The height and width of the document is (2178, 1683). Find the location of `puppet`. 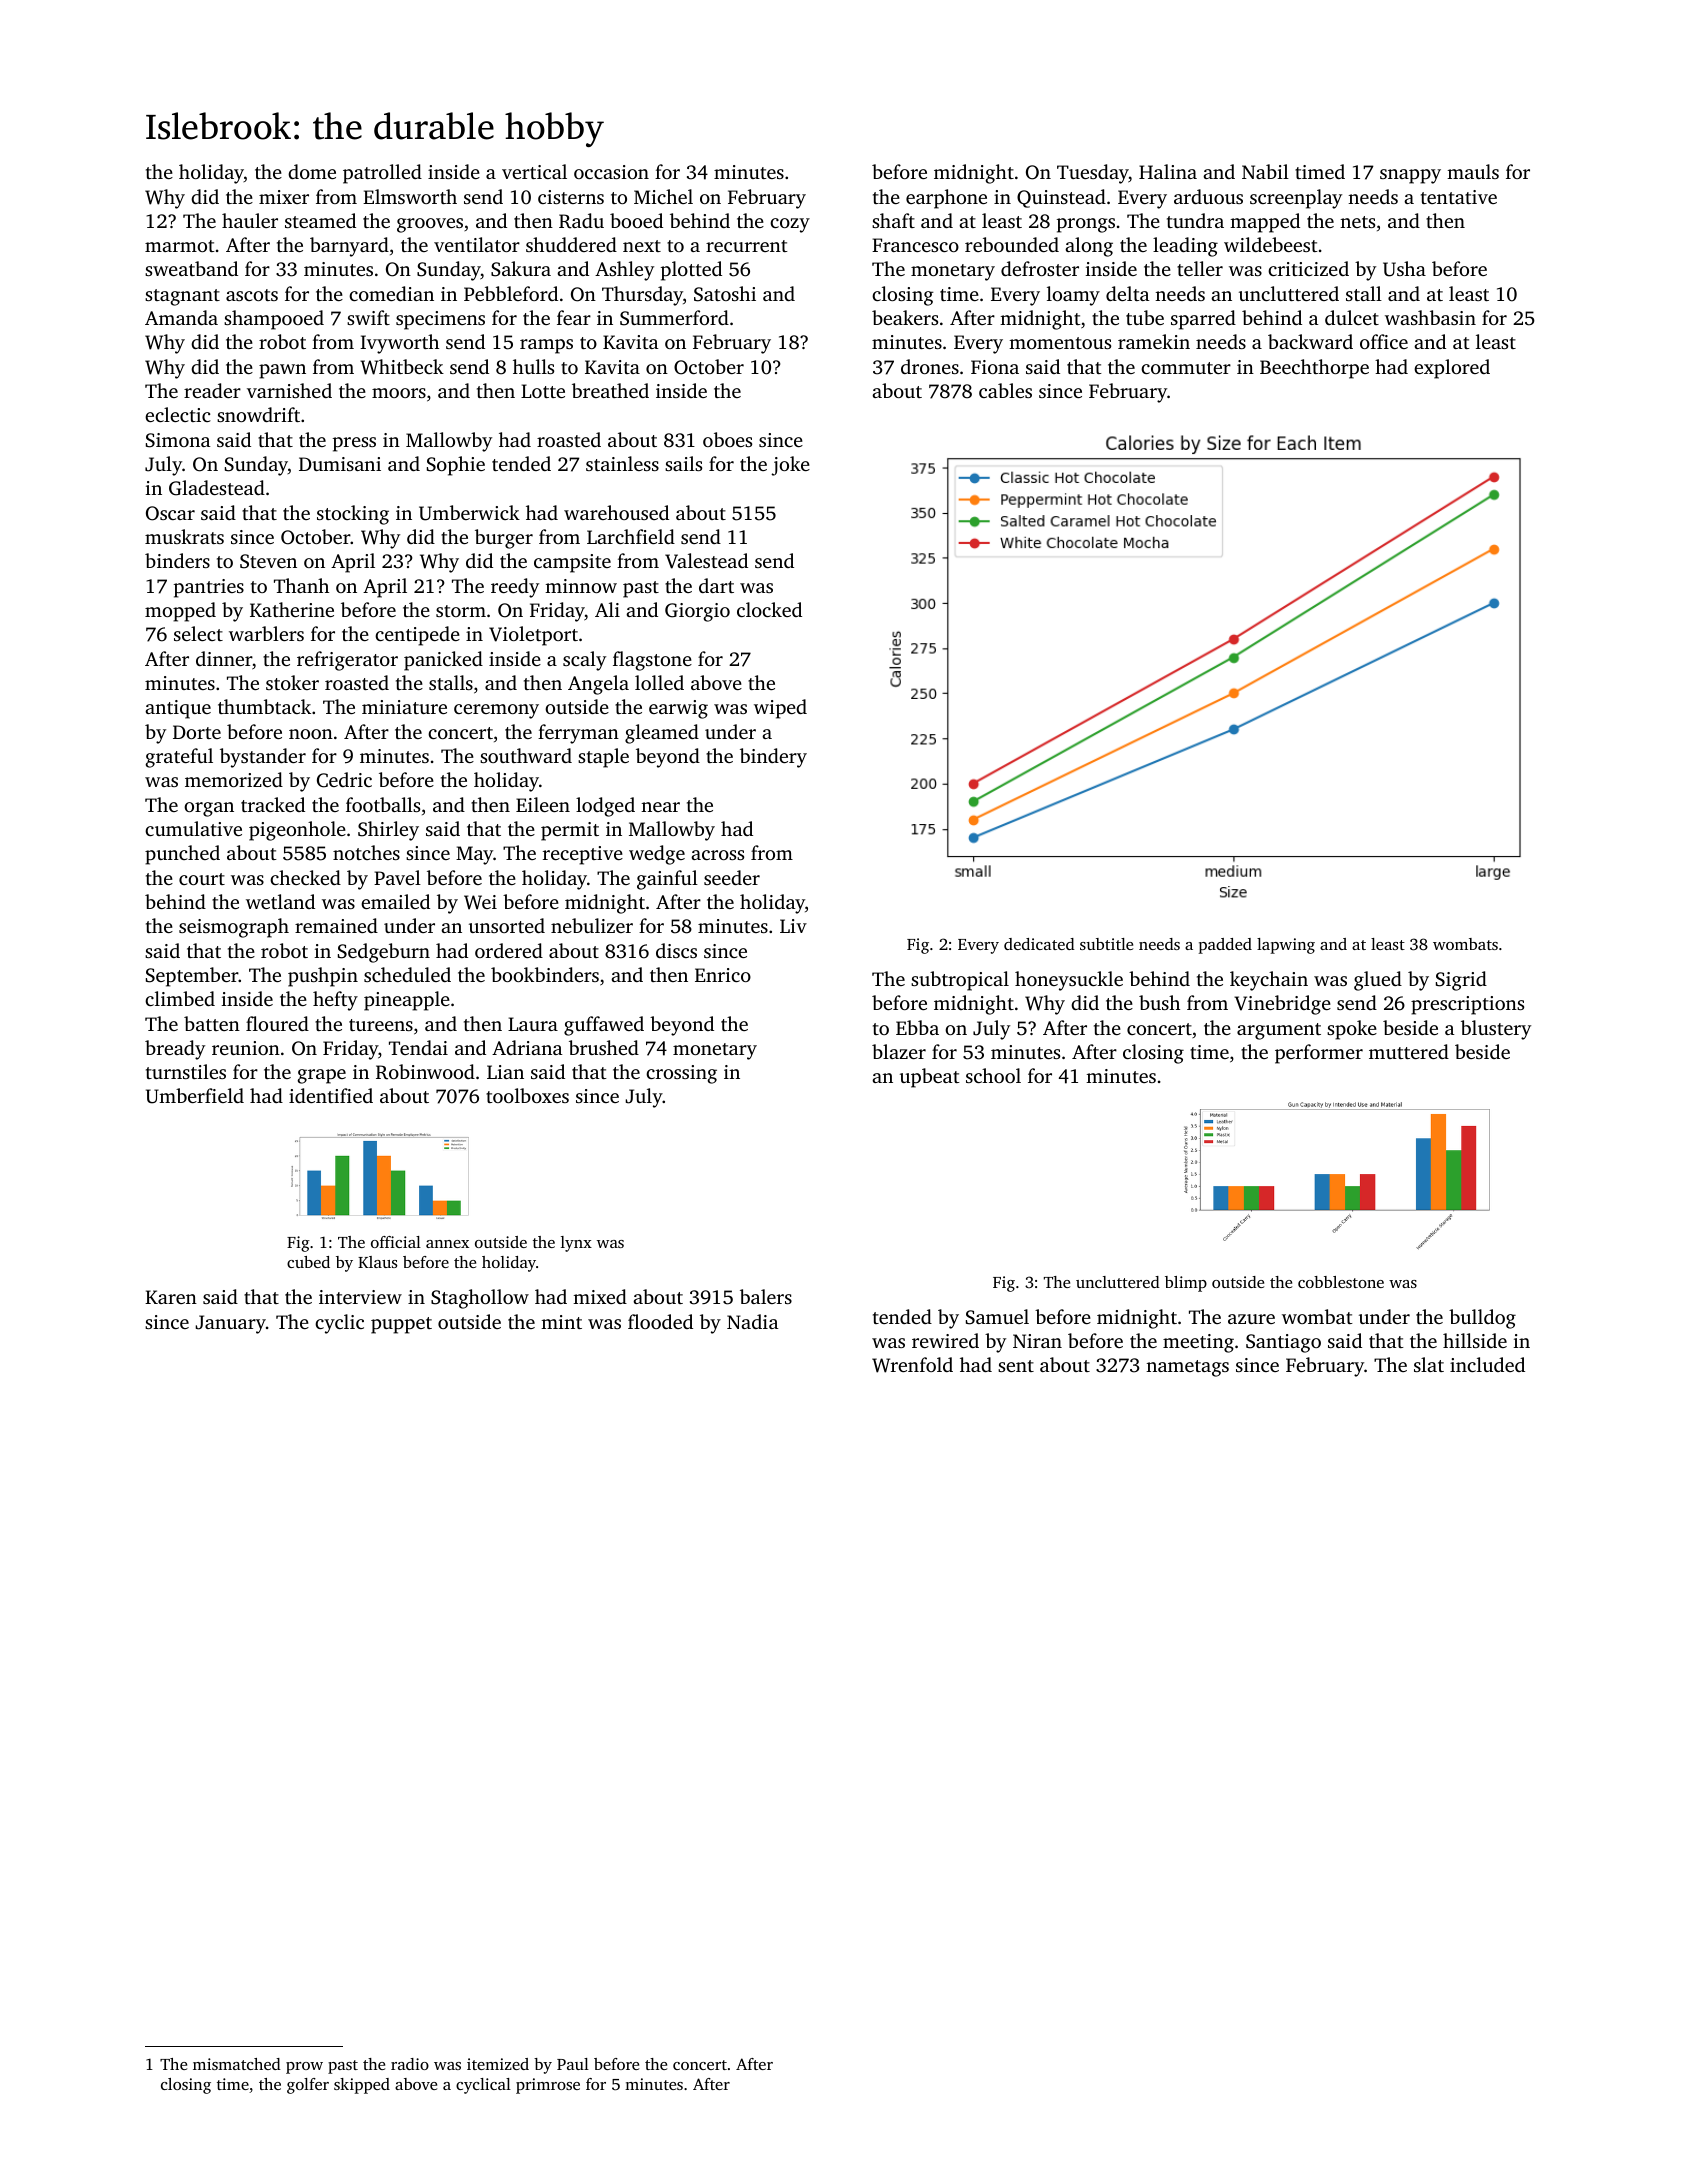

puppet is located at coordinates (401, 1325).
